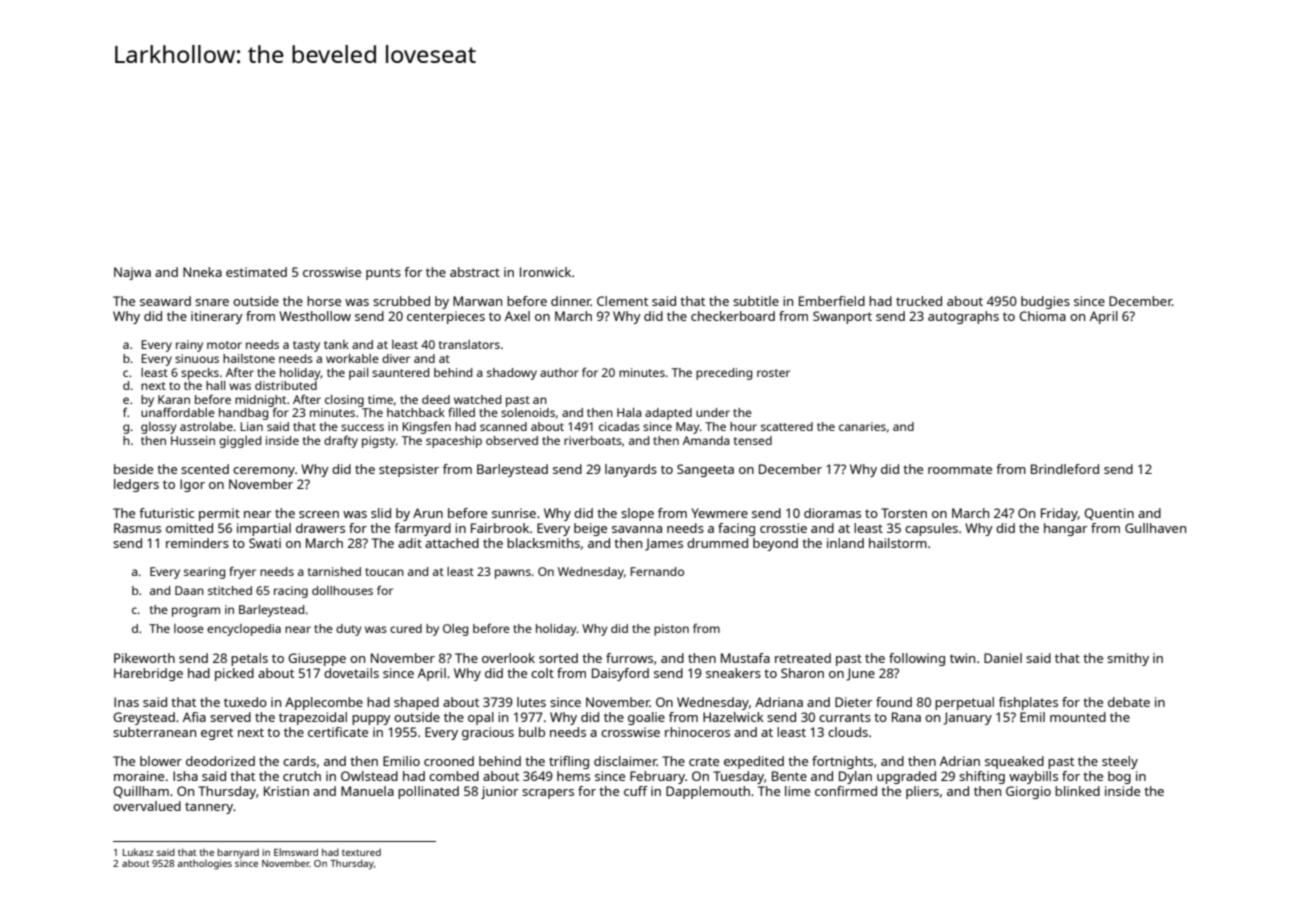 Image resolution: width=1308 pixels, height=924 pixels. I want to click on sneakers, so click(733, 673).
